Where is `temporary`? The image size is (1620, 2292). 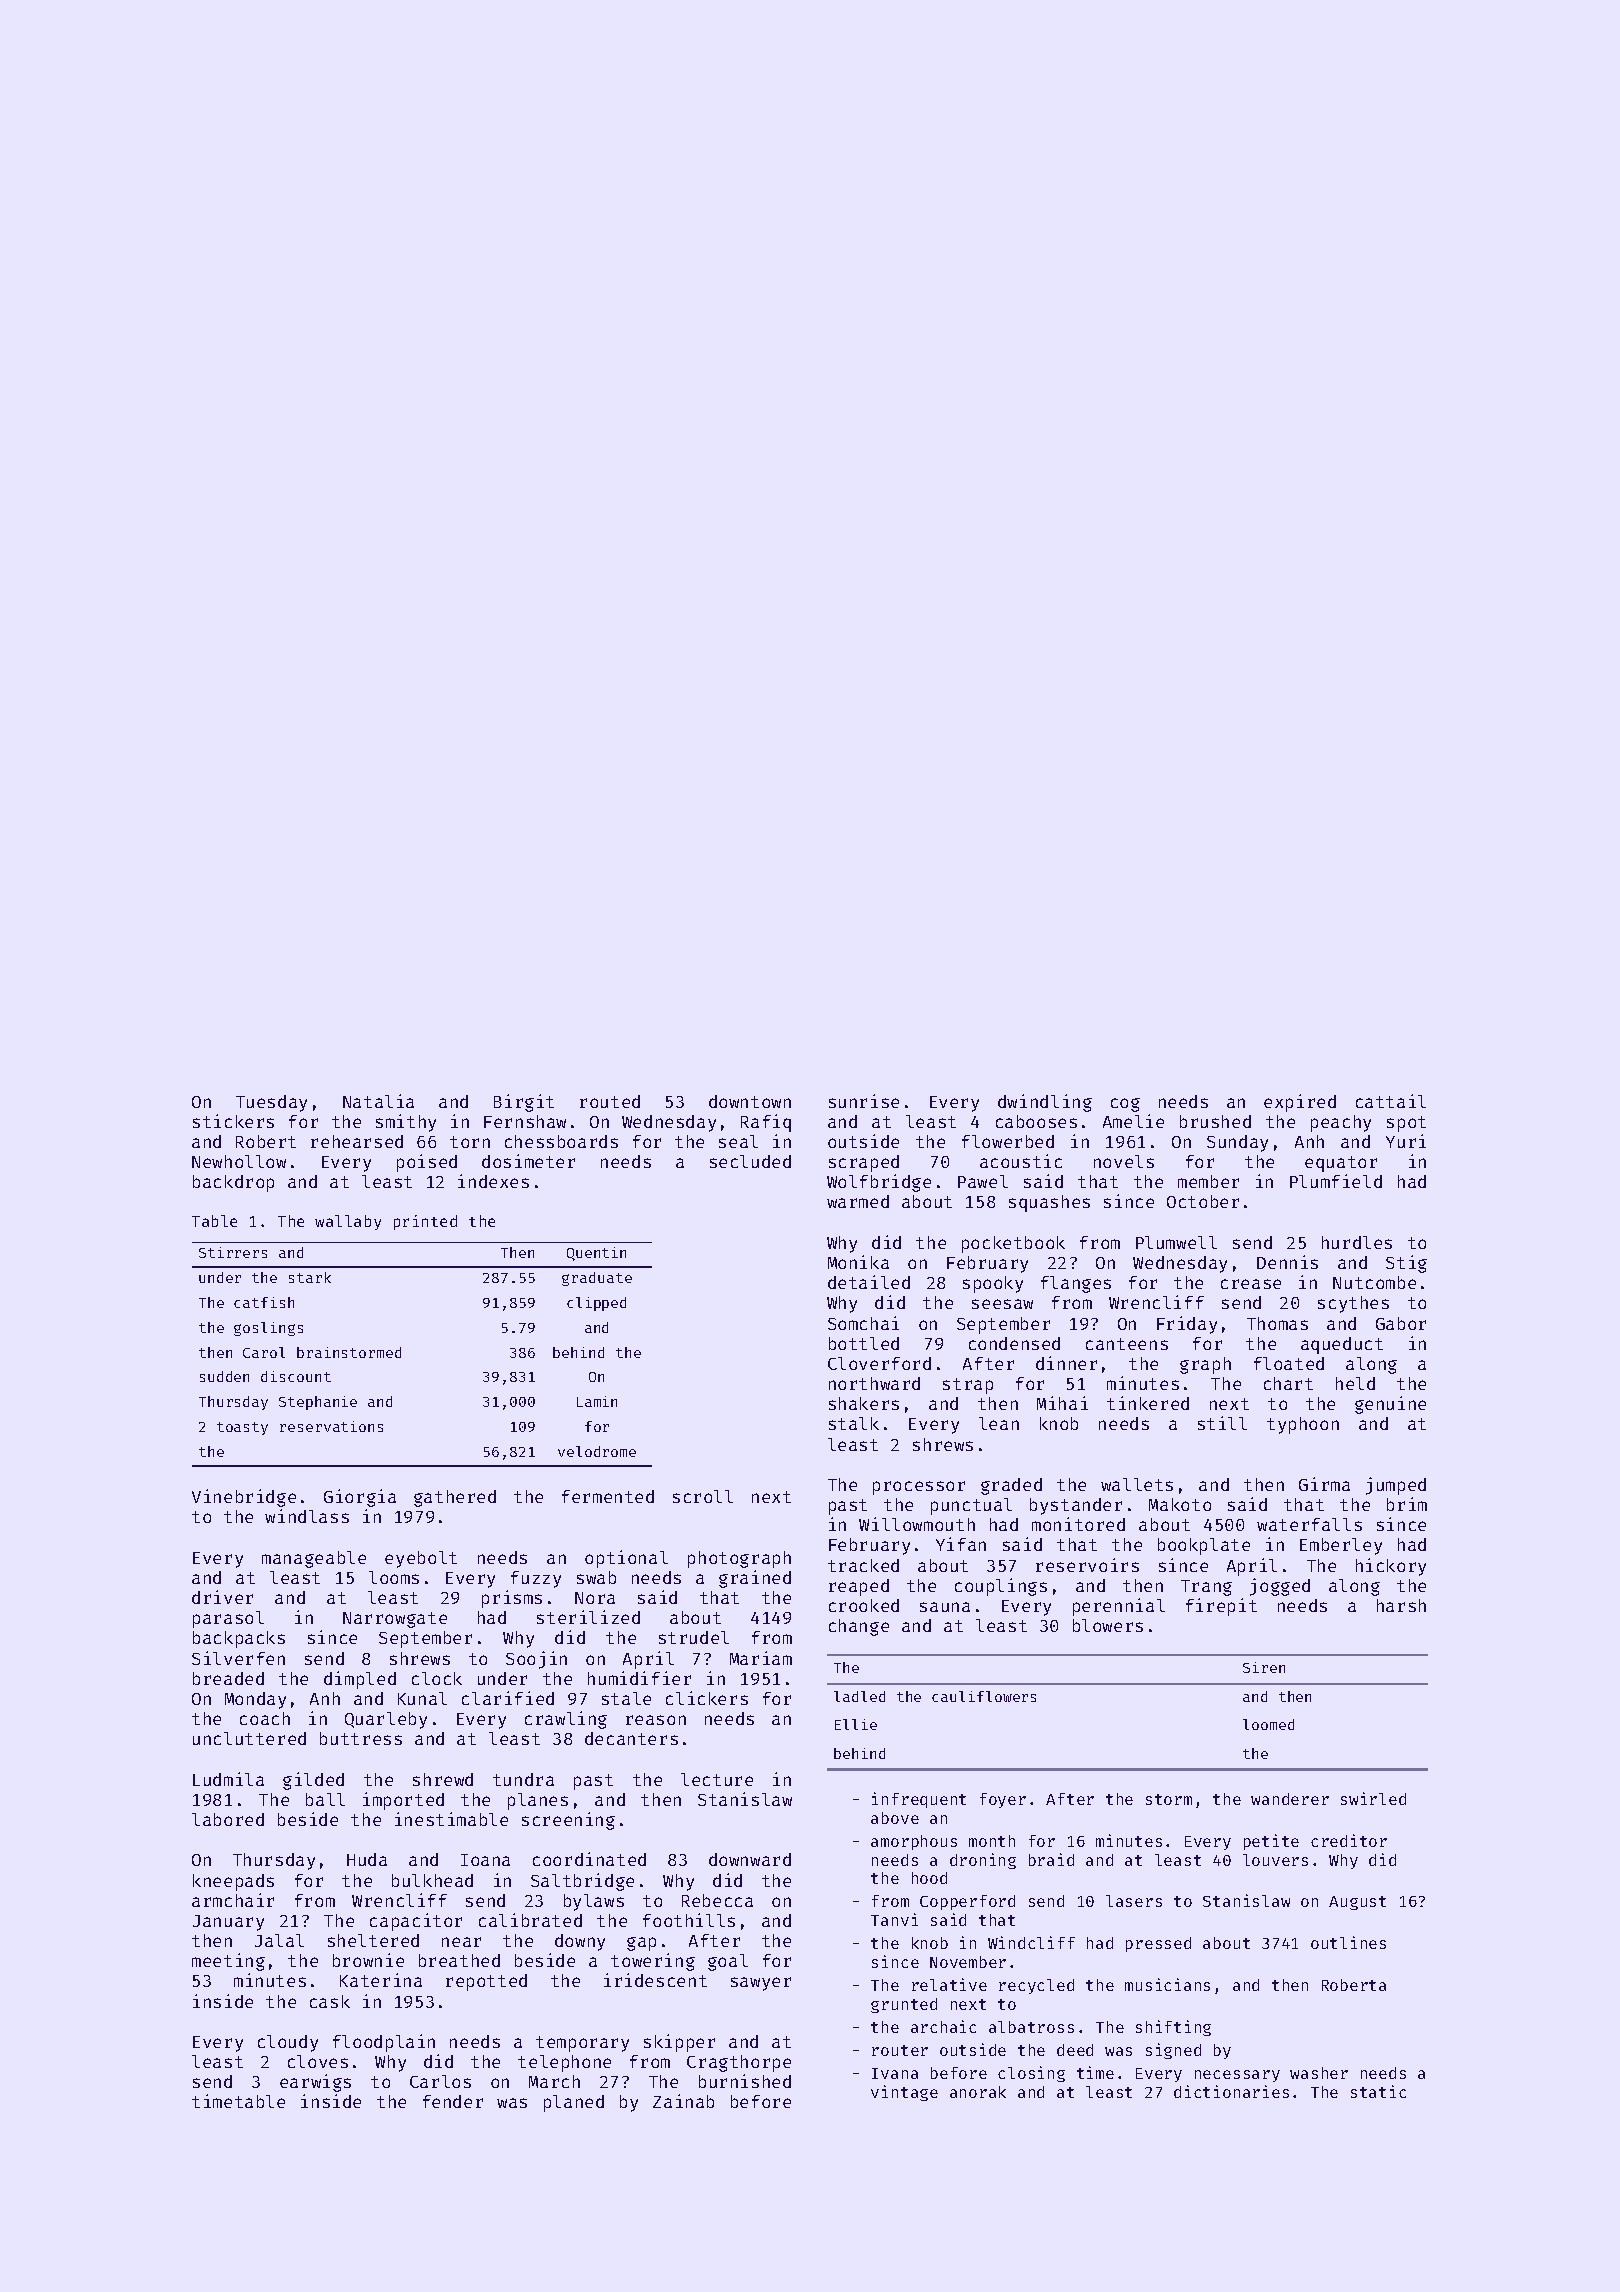
temporary is located at coordinates (582, 2044).
